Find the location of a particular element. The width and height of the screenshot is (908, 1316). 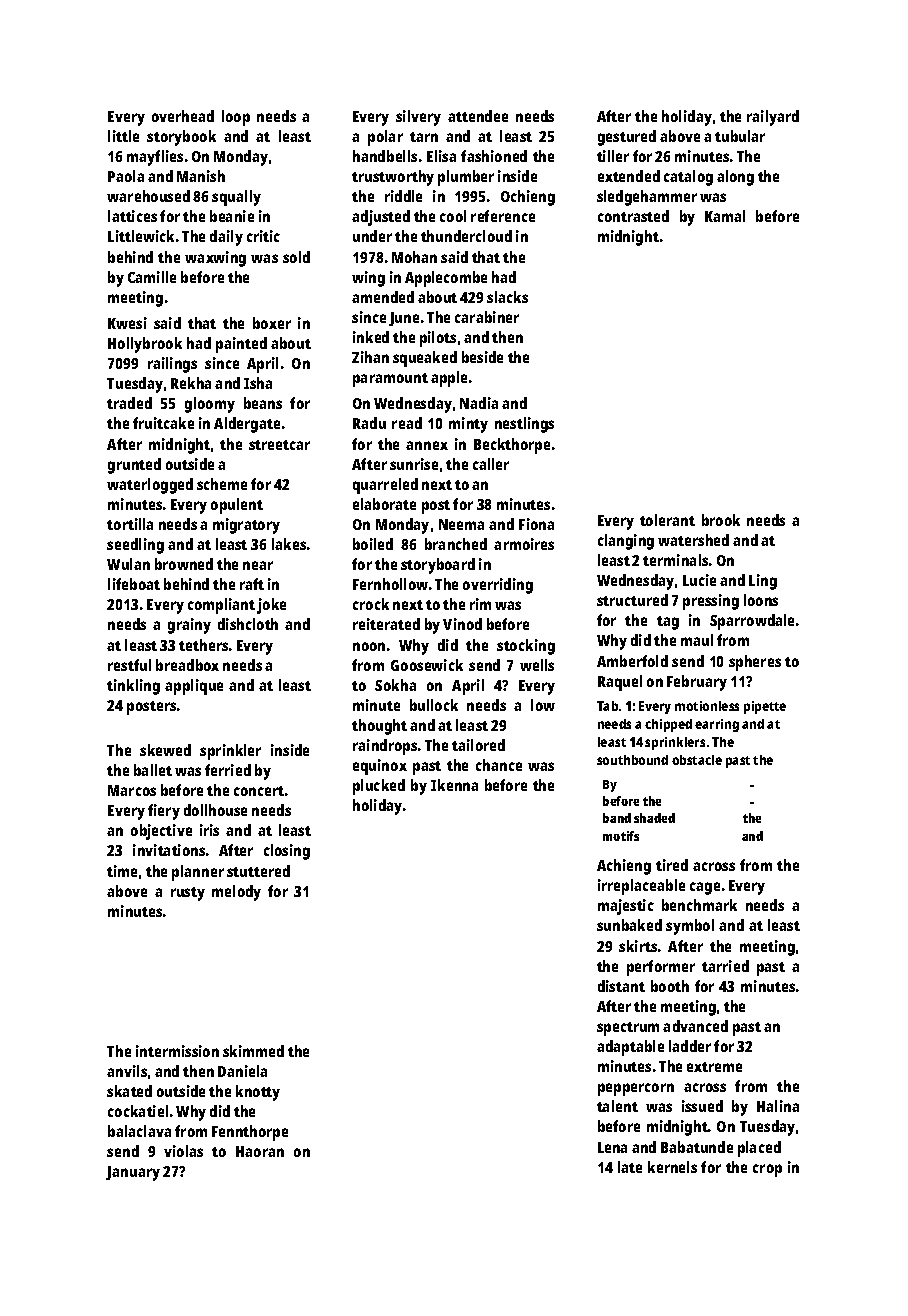

January is located at coordinates (133, 1173).
